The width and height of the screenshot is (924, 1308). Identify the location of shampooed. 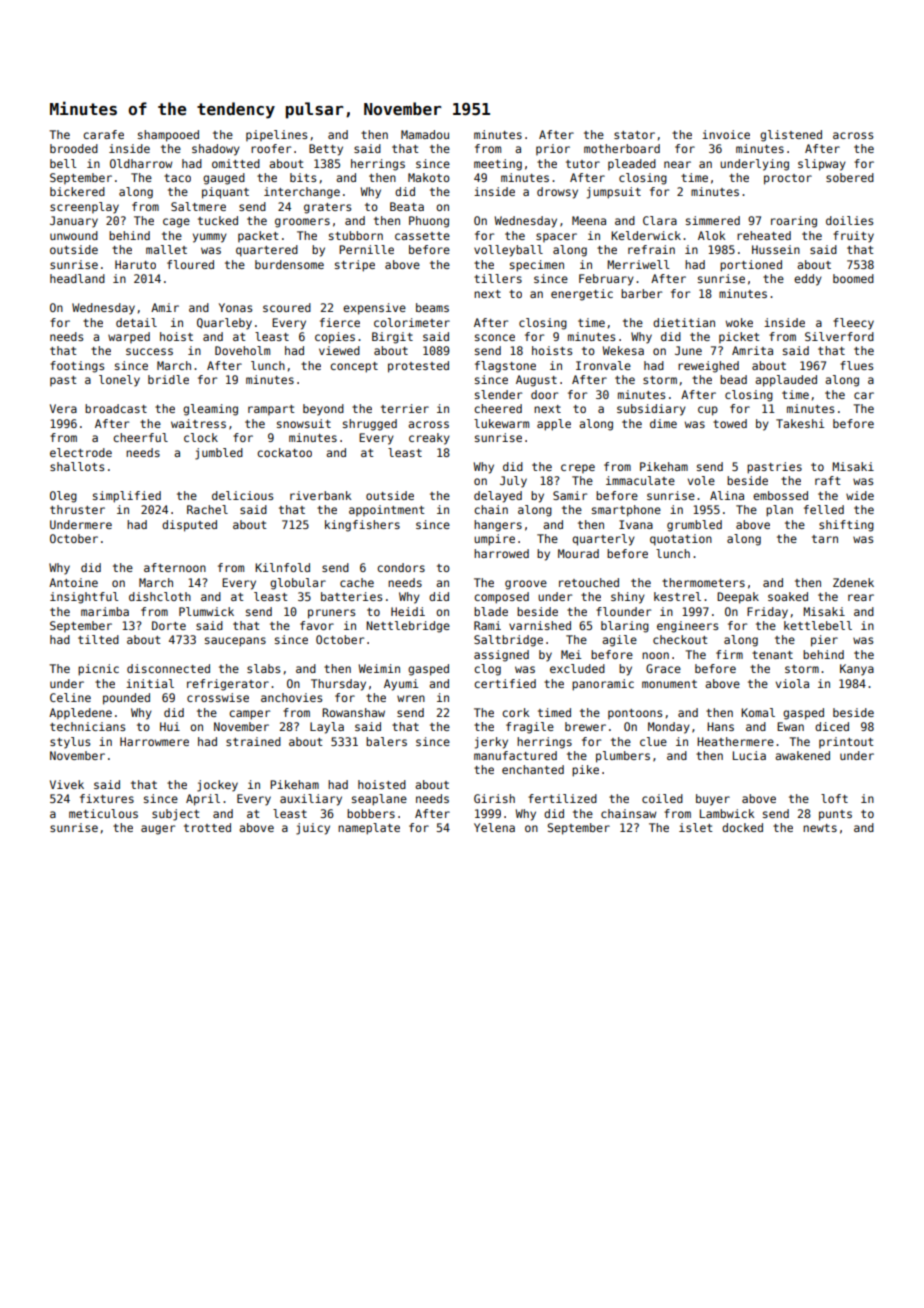
(168, 136).
